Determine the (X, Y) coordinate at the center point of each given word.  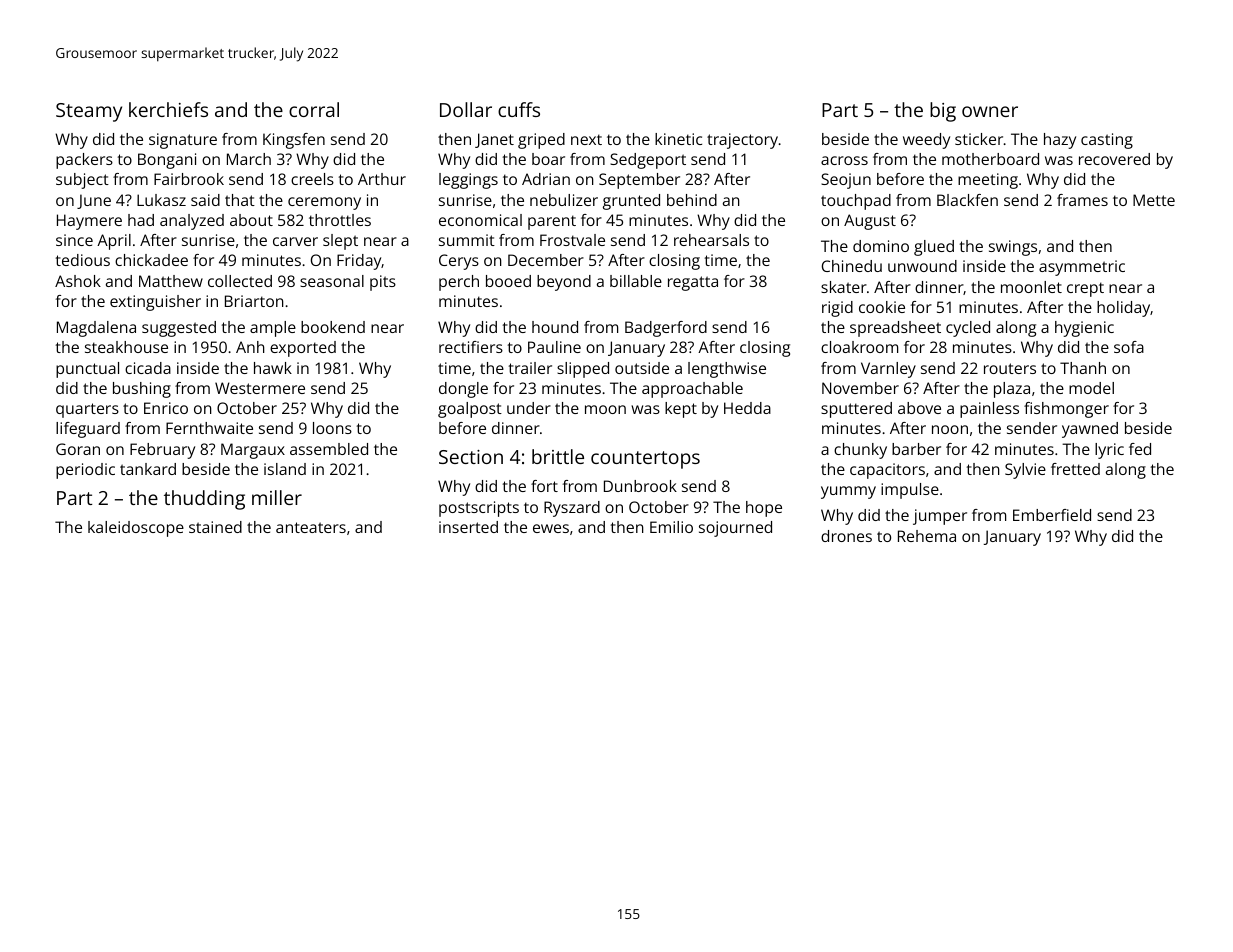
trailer (530, 368)
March (249, 159)
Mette (1154, 200)
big (943, 112)
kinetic (678, 139)
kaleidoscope (136, 529)
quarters (87, 410)
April (114, 242)
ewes (551, 528)
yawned (1090, 430)
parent (552, 222)
